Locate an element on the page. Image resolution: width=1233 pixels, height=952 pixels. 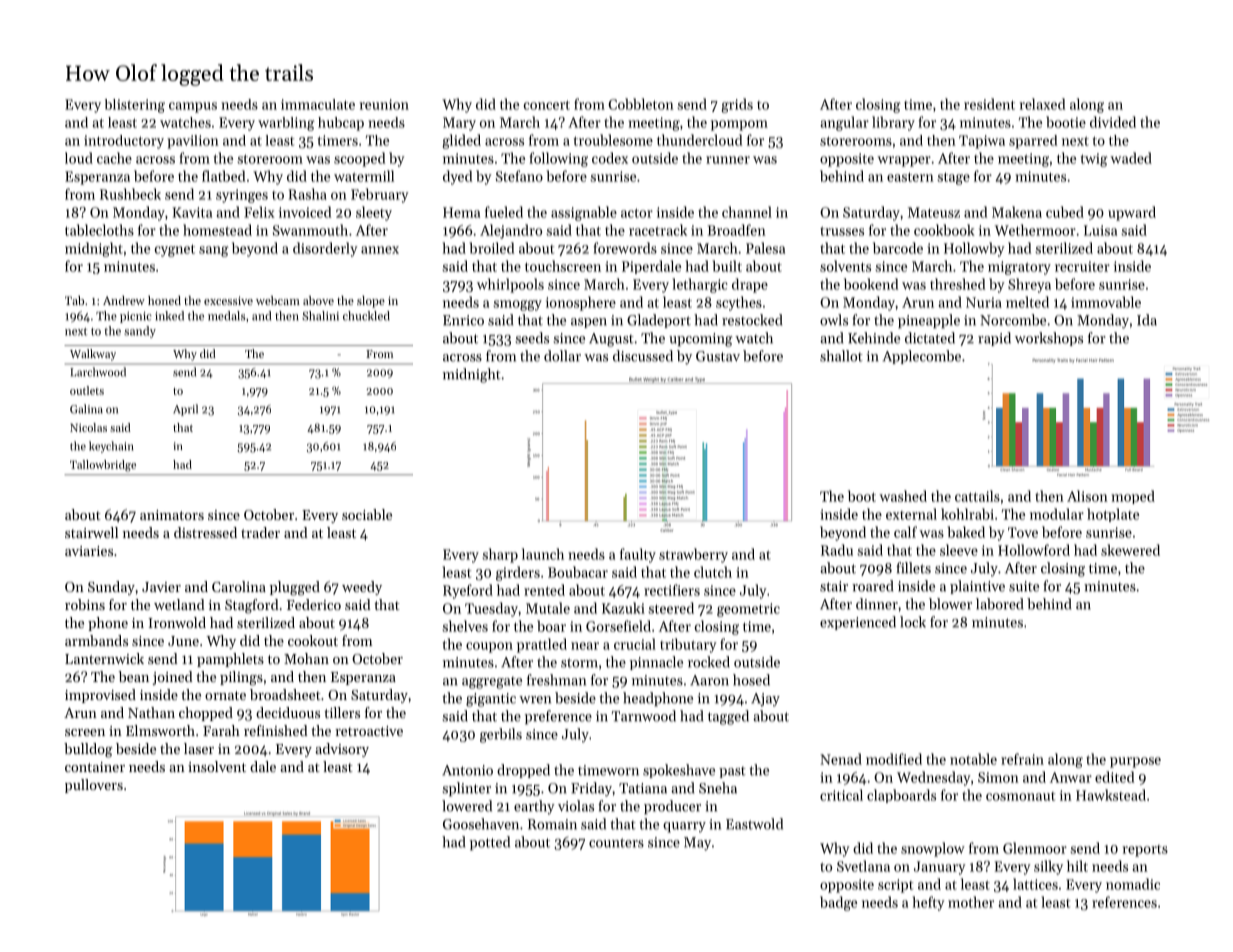
recruiter is located at coordinates (1082, 266).
